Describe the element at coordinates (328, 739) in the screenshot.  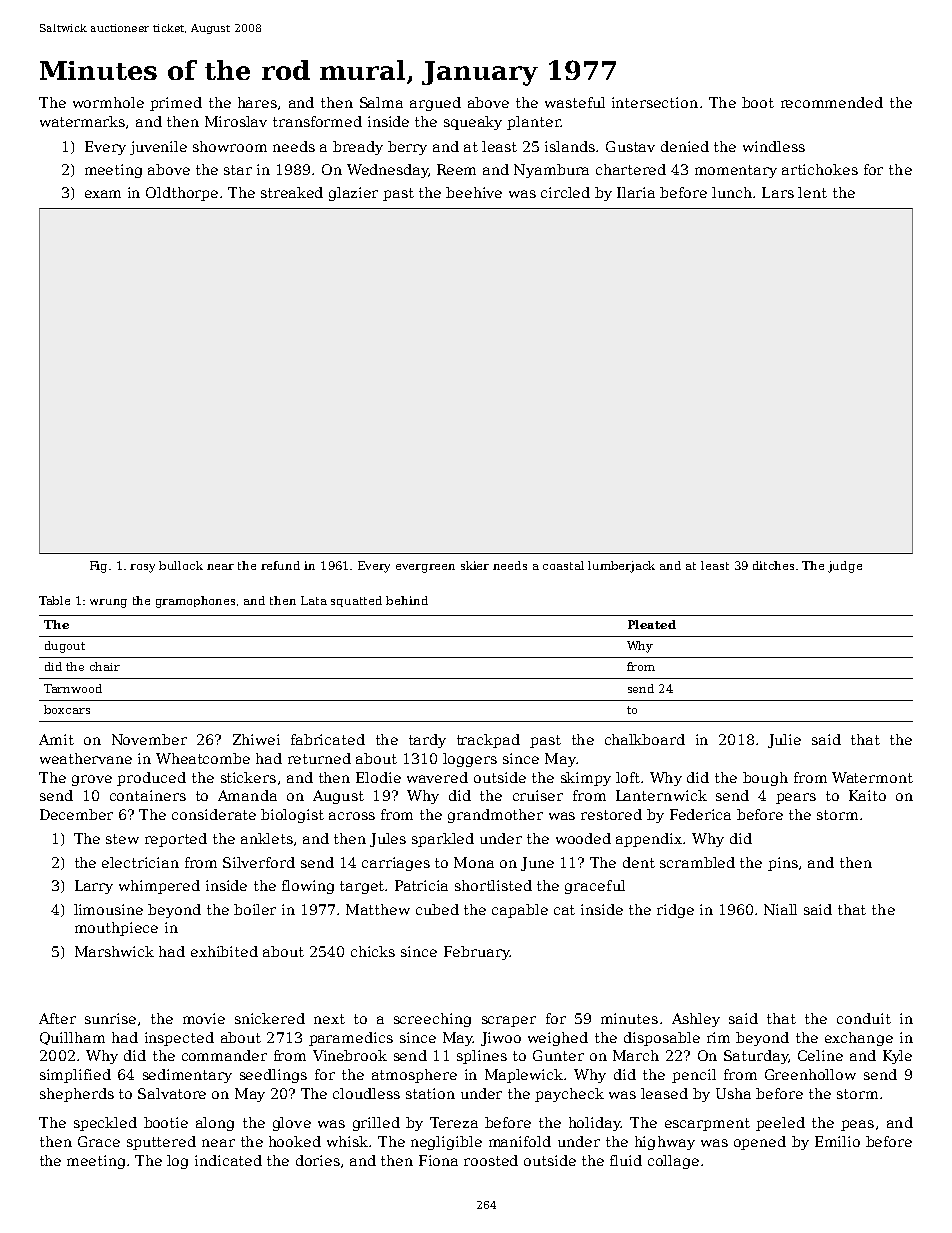
I see `fabricated` at that location.
